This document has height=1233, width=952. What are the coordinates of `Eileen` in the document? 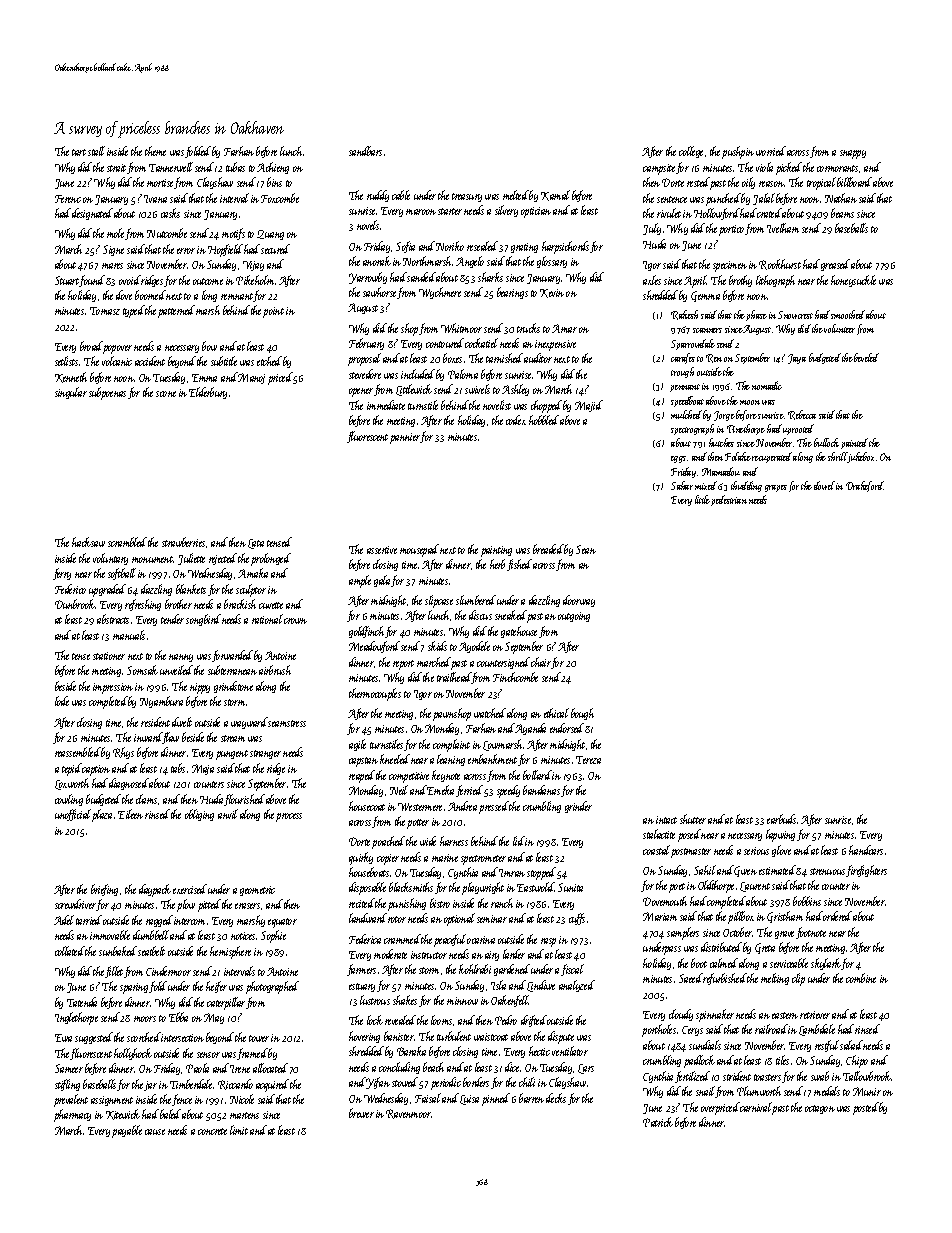 It's located at (130, 814).
